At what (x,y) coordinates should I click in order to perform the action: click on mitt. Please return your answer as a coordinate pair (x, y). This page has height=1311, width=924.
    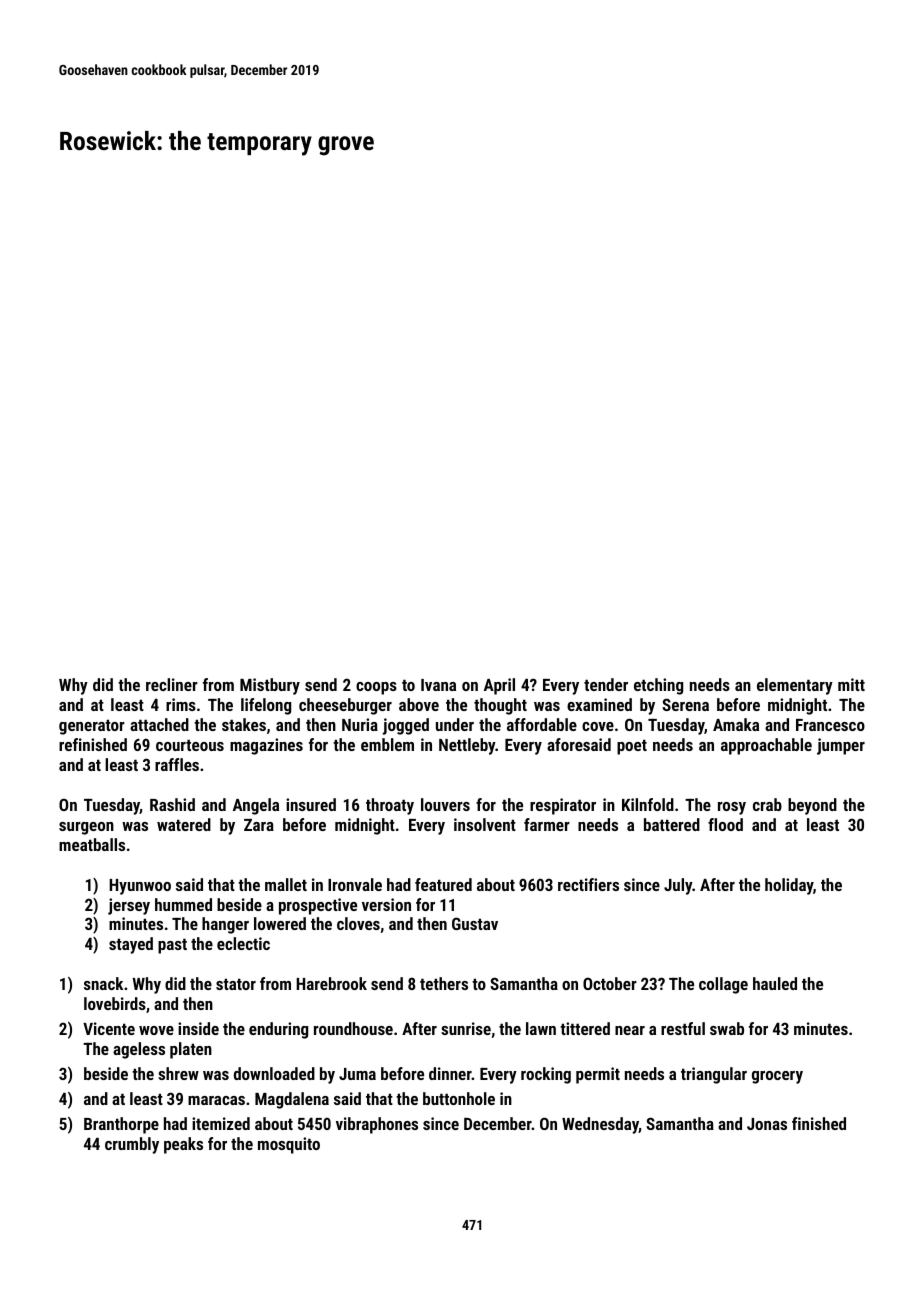
    Looking at the image, I should click on (851, 684).
